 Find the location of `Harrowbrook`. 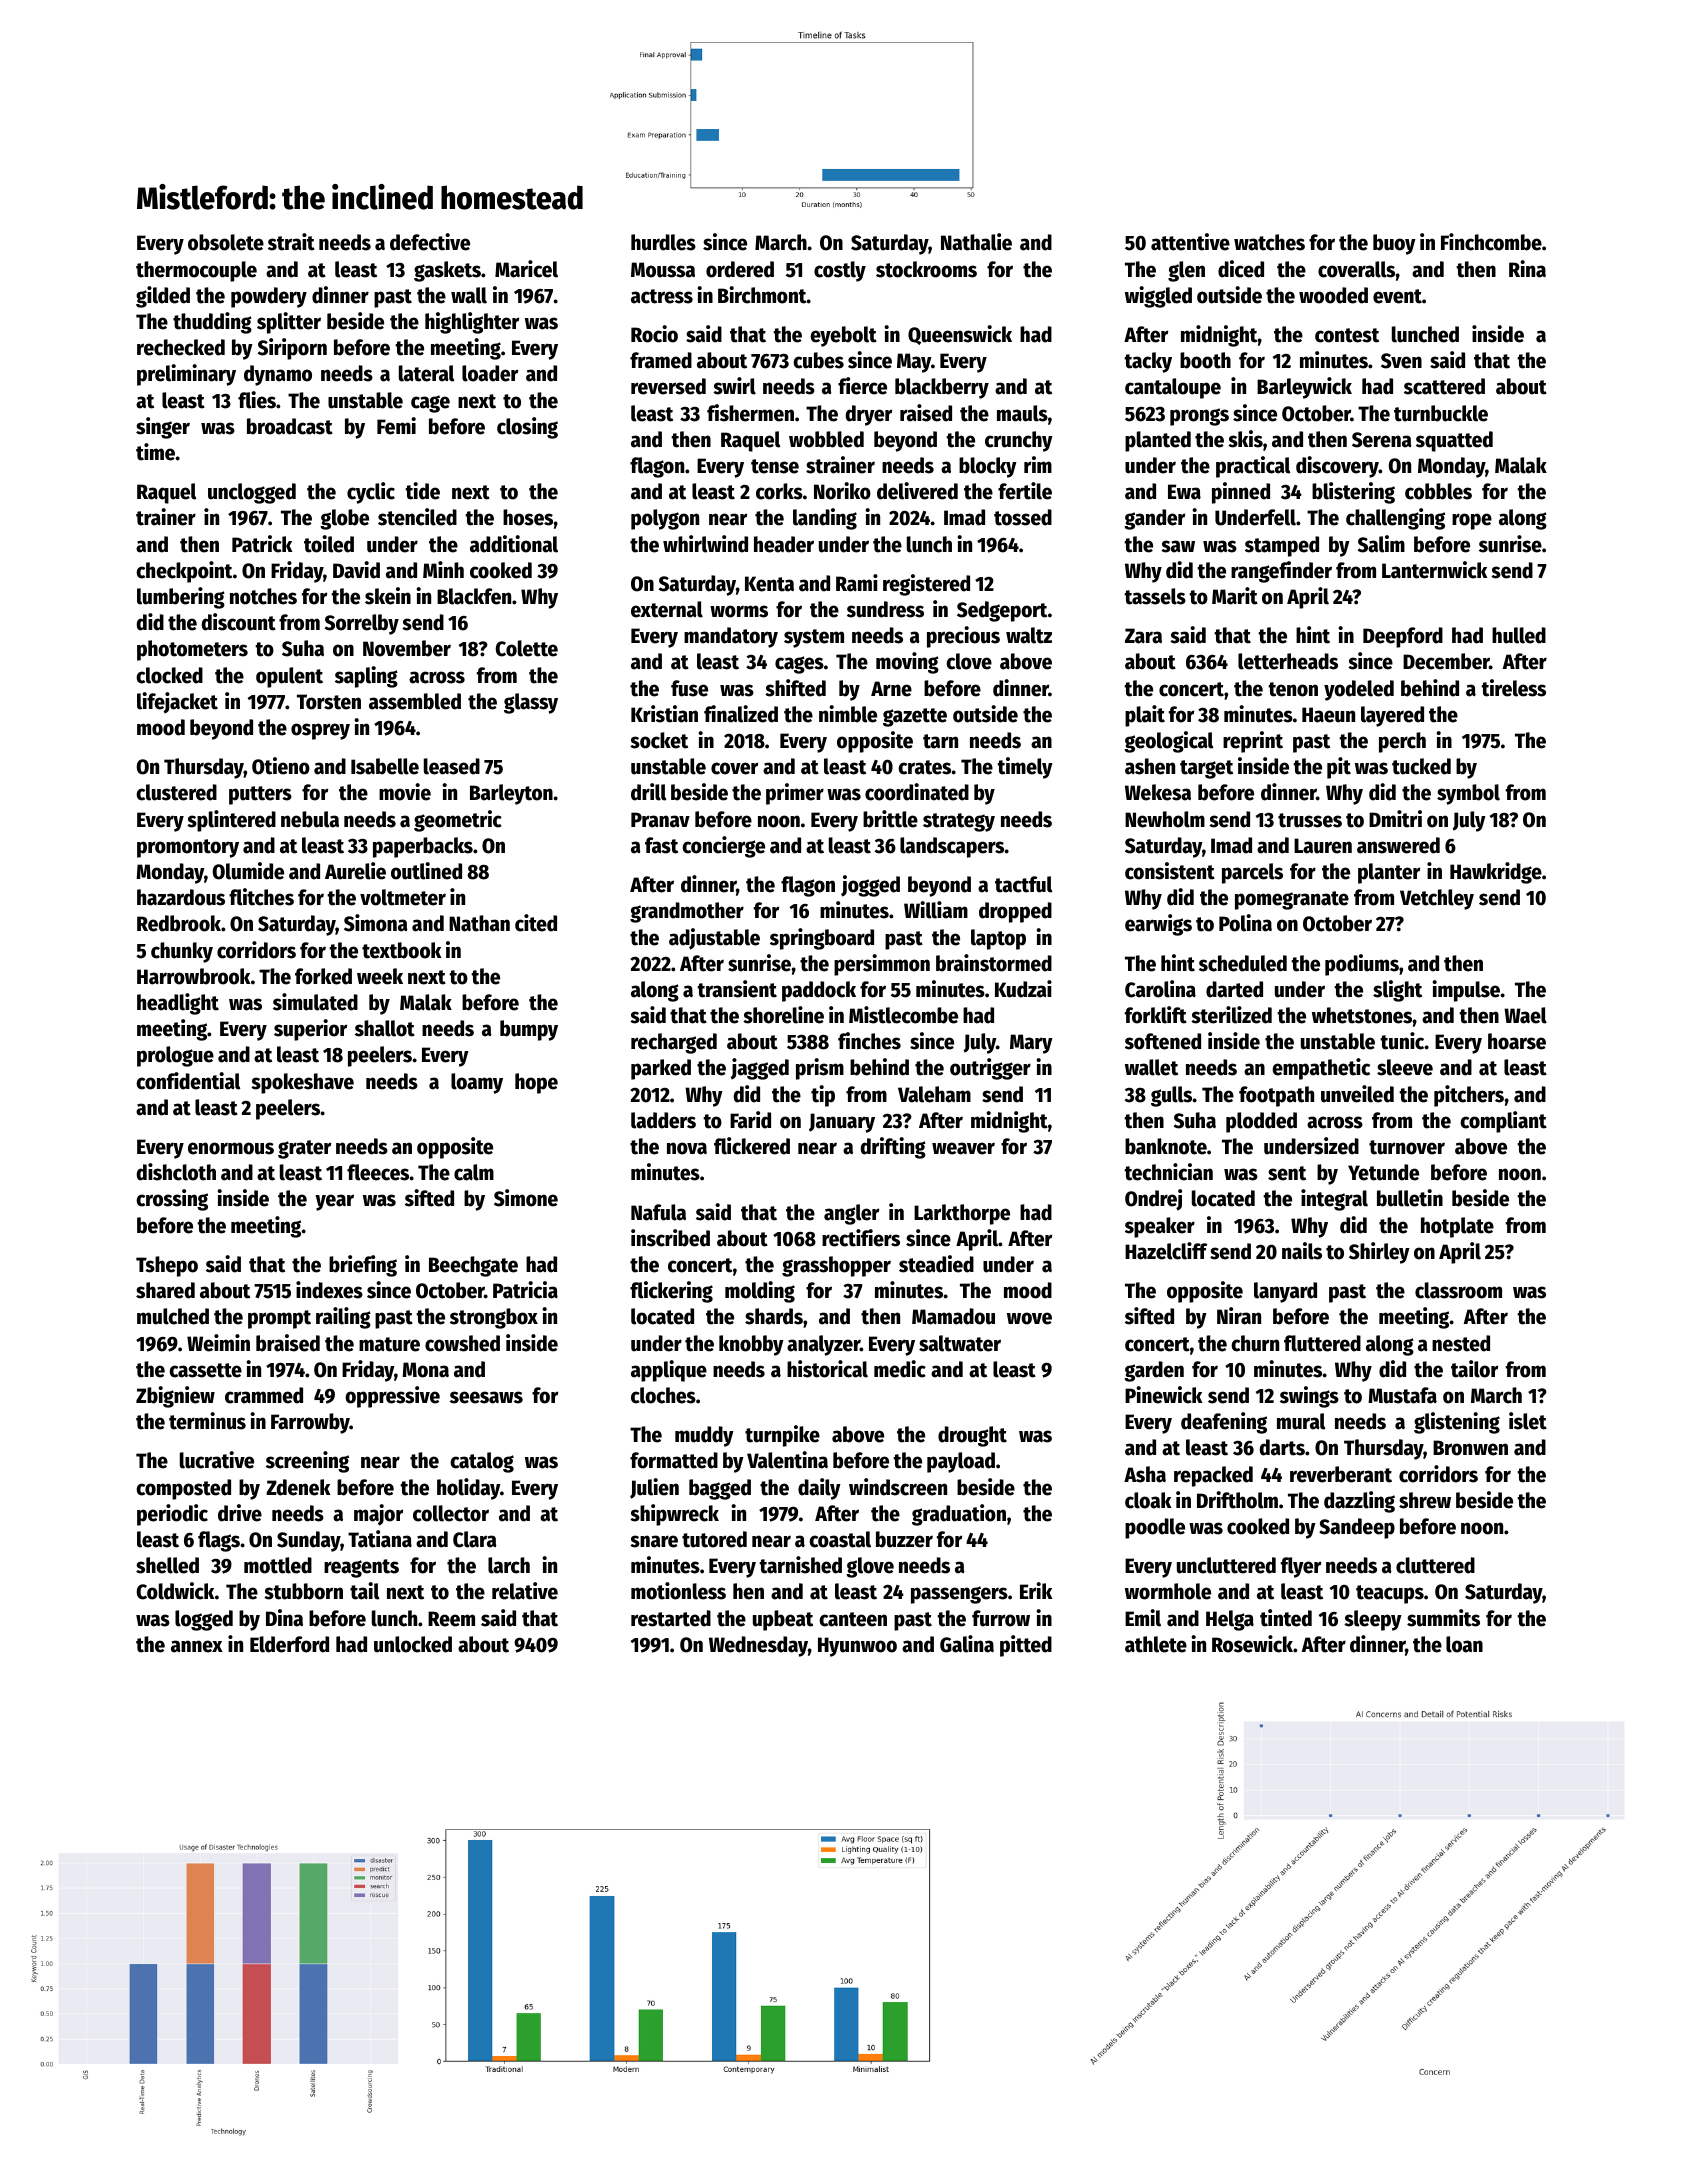

Harrowbrook is located at coordinates (193, 976).
